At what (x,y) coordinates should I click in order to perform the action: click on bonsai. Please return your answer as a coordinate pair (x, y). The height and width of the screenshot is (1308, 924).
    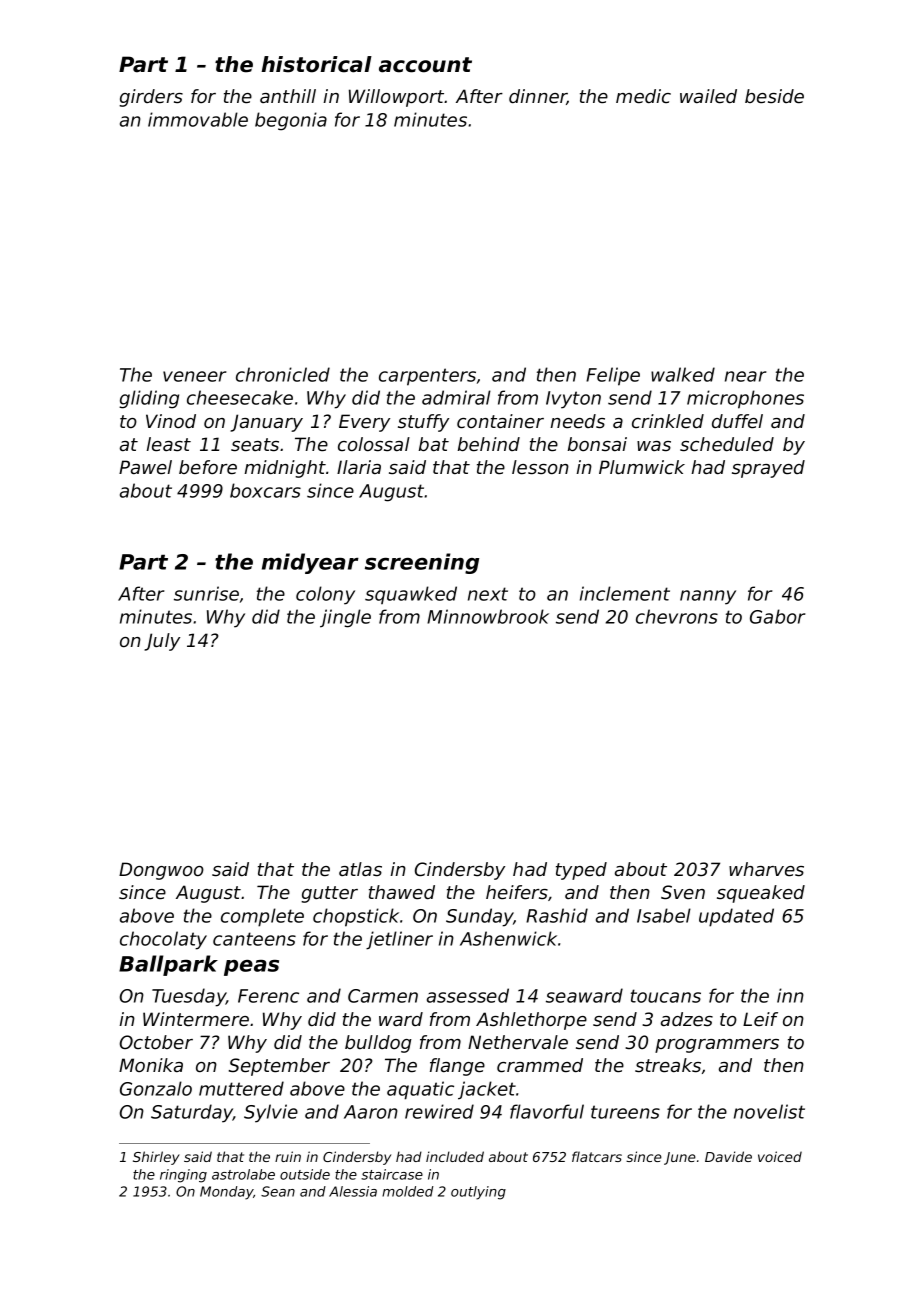
    Looking at the image, I should click on (597, 444).
